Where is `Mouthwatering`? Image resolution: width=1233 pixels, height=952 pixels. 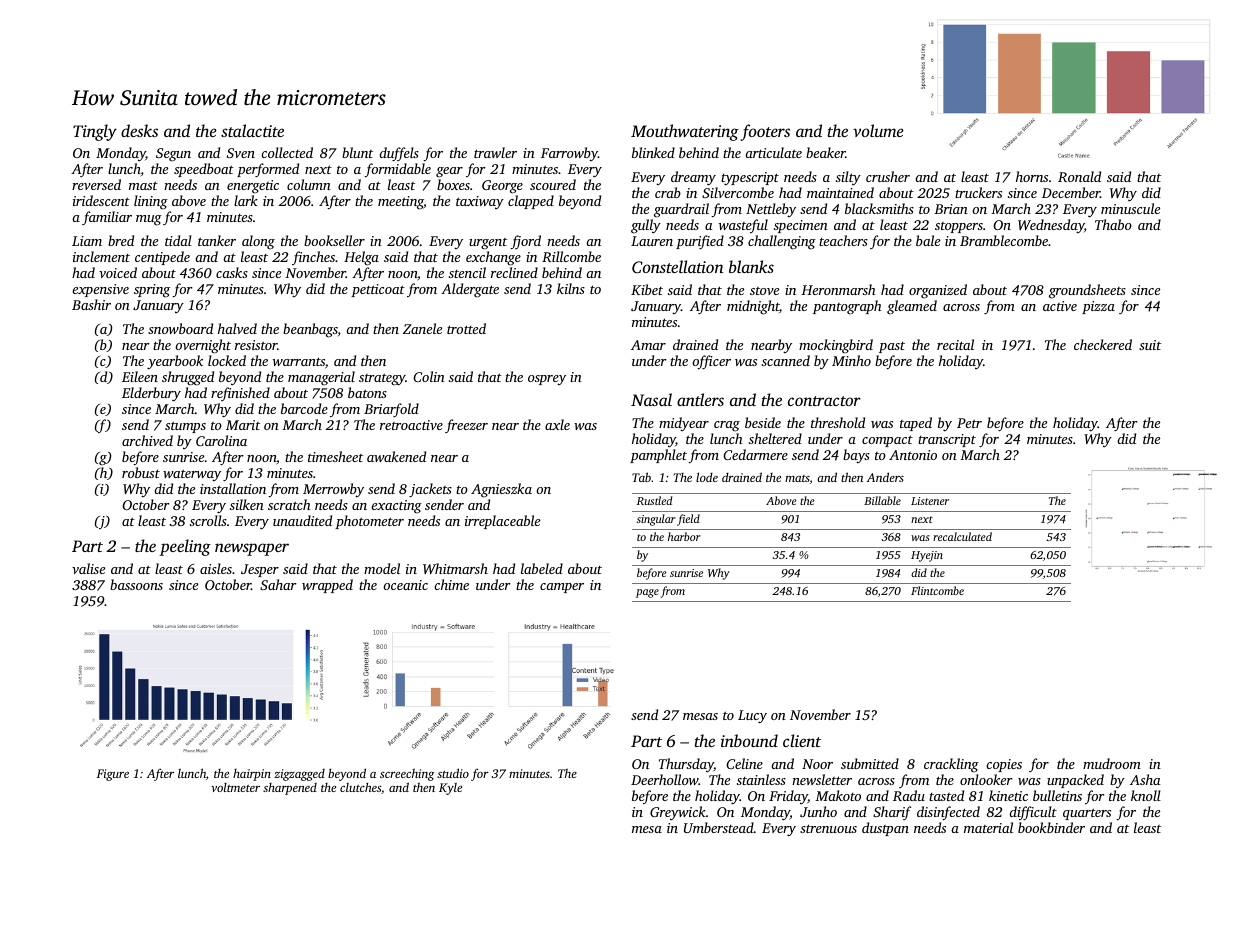 Mouthwatering is located at coordinates (685, 132).
